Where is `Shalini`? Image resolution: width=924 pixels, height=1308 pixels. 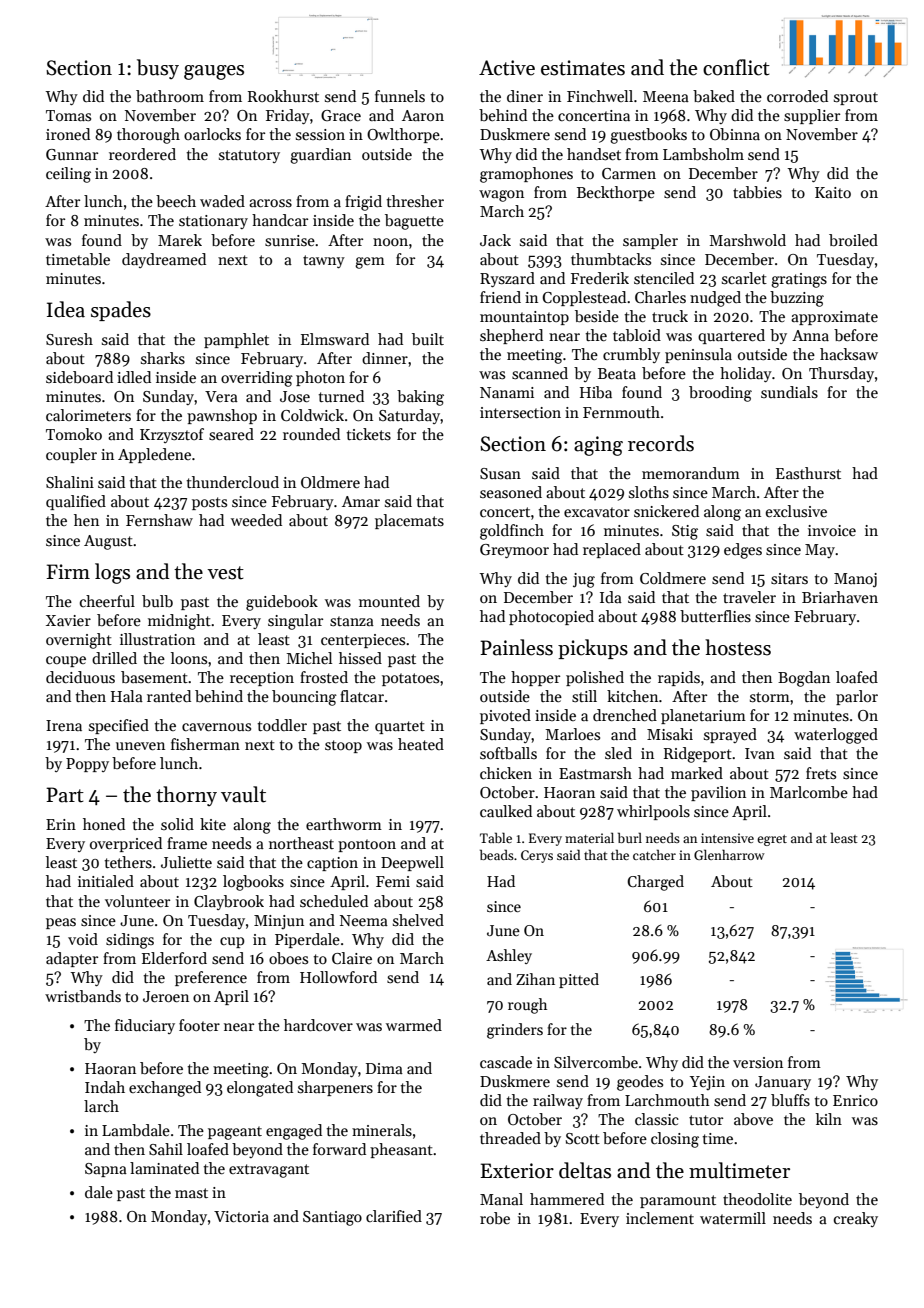 Shalini is located at coordinates (70, 482).
